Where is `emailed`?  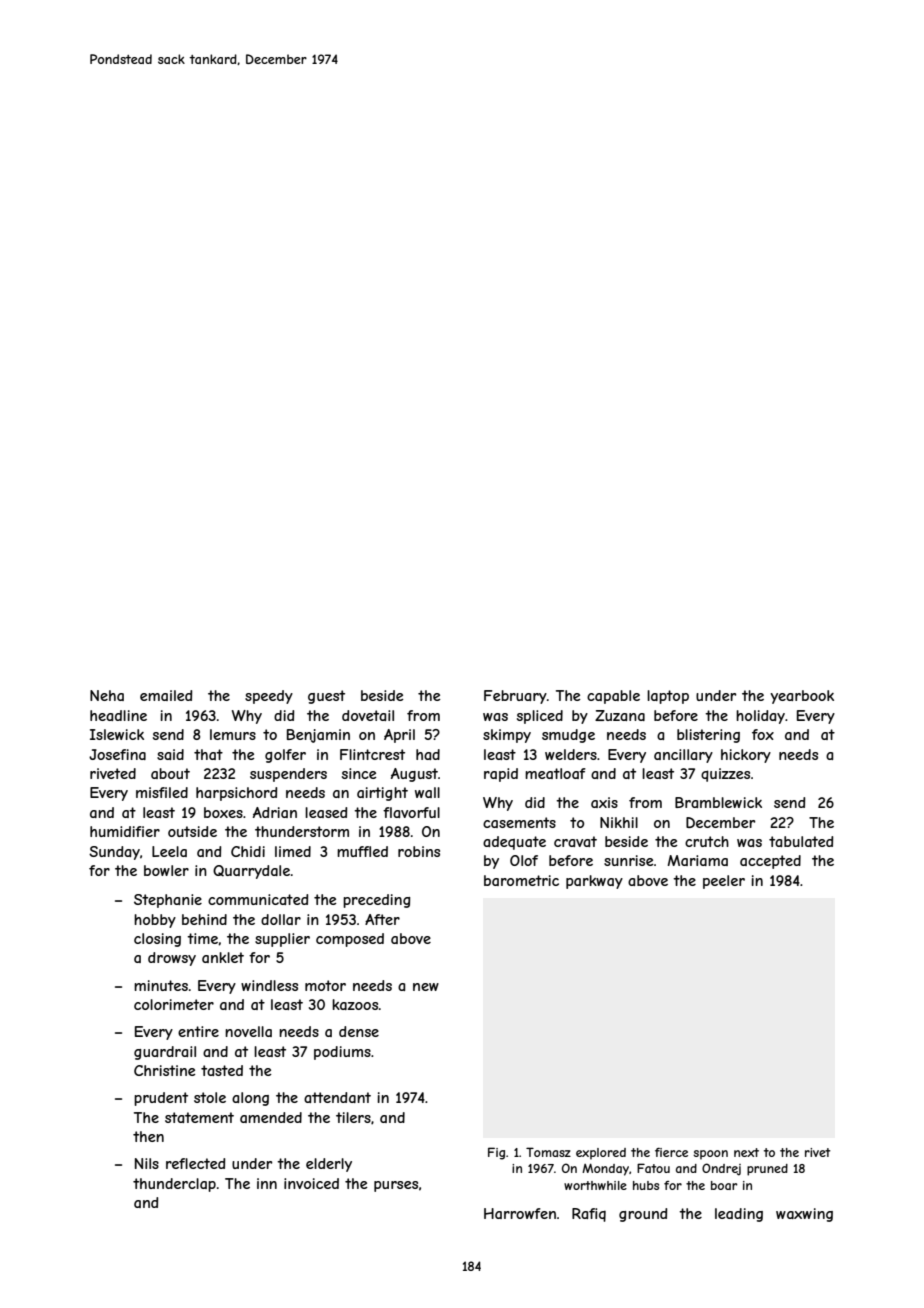
emailed is located at coordinates (166, 695).
